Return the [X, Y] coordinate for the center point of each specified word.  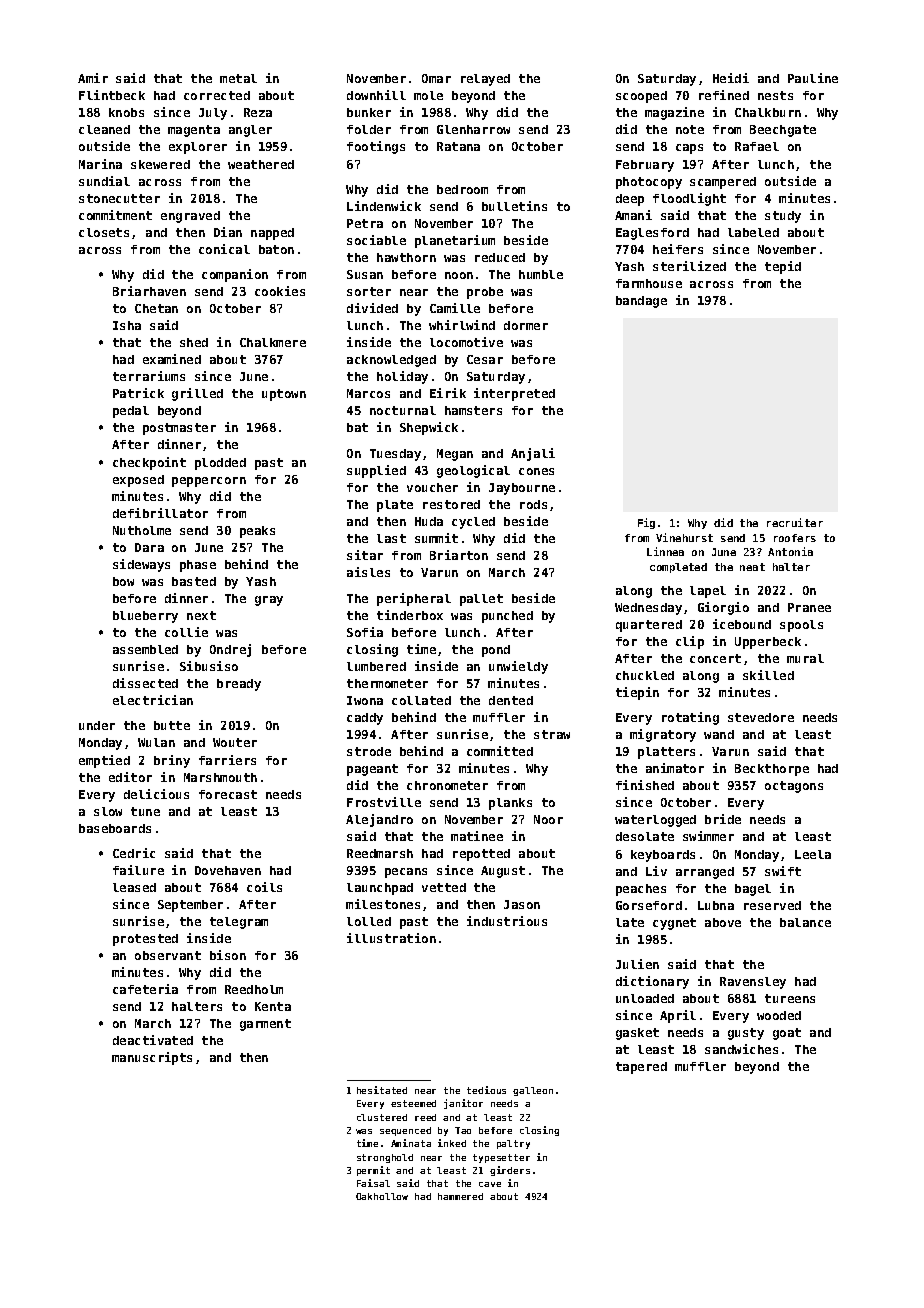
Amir [93, 78]
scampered [723, 183]
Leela [813, 854]
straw [552, 734]
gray [269, 601]
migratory [663, 735]
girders [510, 1171]
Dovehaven [228, 870]
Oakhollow [382, 1196]
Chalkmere [273, 342]
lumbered [376, 666]
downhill [376, 95]
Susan [365, 274]
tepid [783, 267]
